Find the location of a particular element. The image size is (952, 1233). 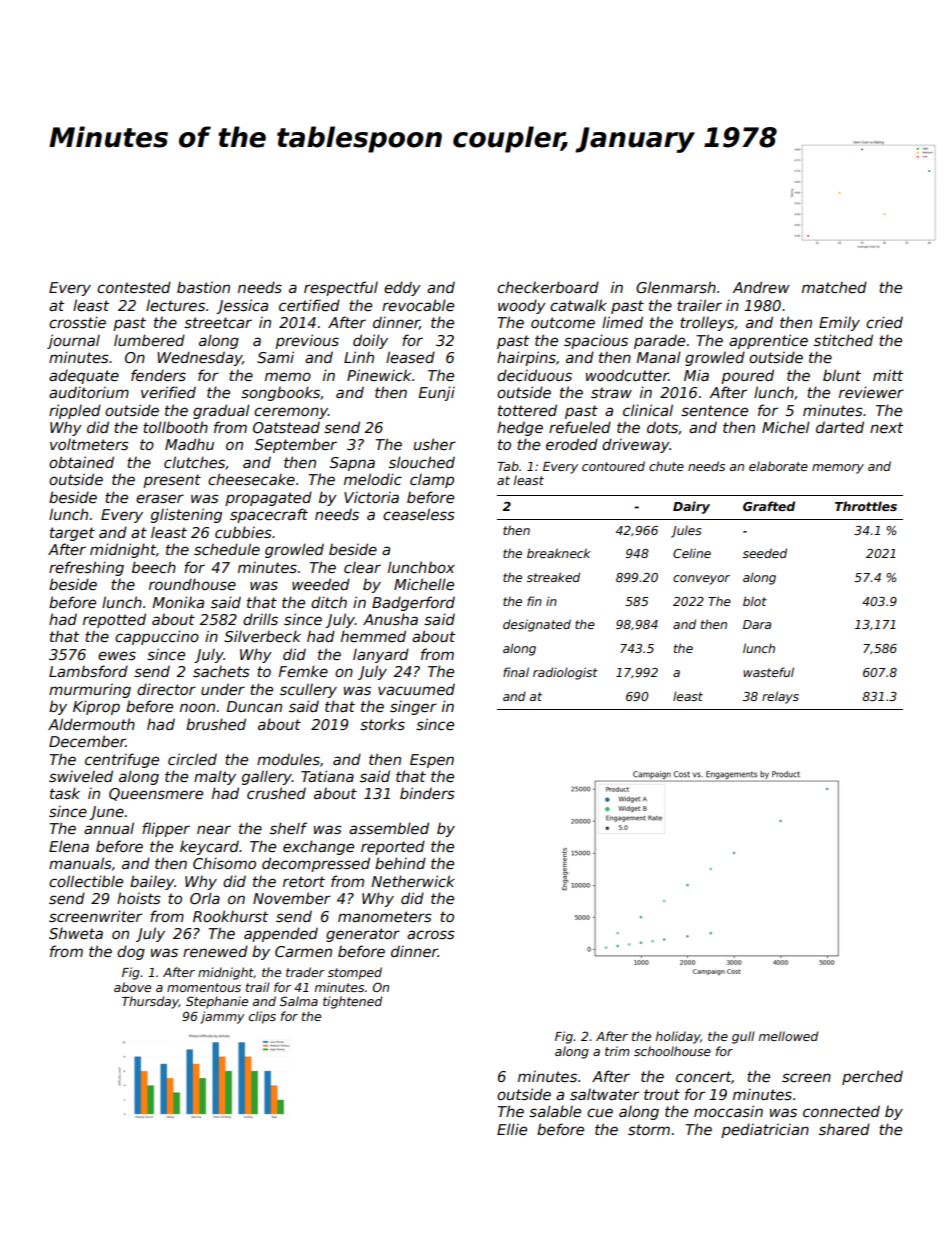

Aldermouth is located at coordinates (91, 724).
